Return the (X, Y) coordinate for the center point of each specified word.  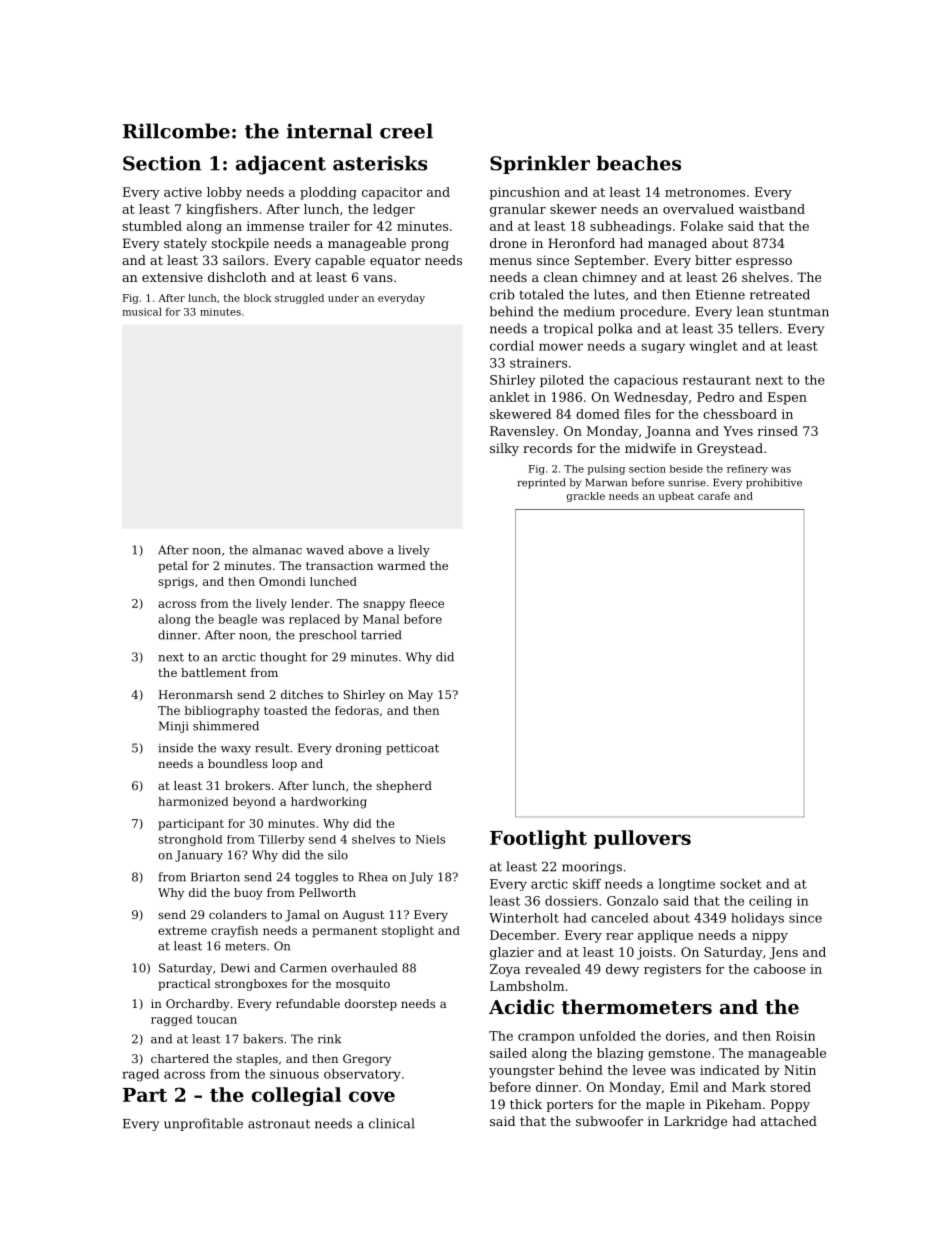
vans (378, 278)
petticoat (412, 749)
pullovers (642, 839)
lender (310, 603)
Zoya (505, 970)
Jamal (302, 916)
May (420, 696)
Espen (787, 398)
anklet (510, 397)
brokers (247, 785)
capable (340, 261)
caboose (780, 969)
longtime (687, 884)
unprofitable (203, 1124)
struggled (299, 299)
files (637, 414)
